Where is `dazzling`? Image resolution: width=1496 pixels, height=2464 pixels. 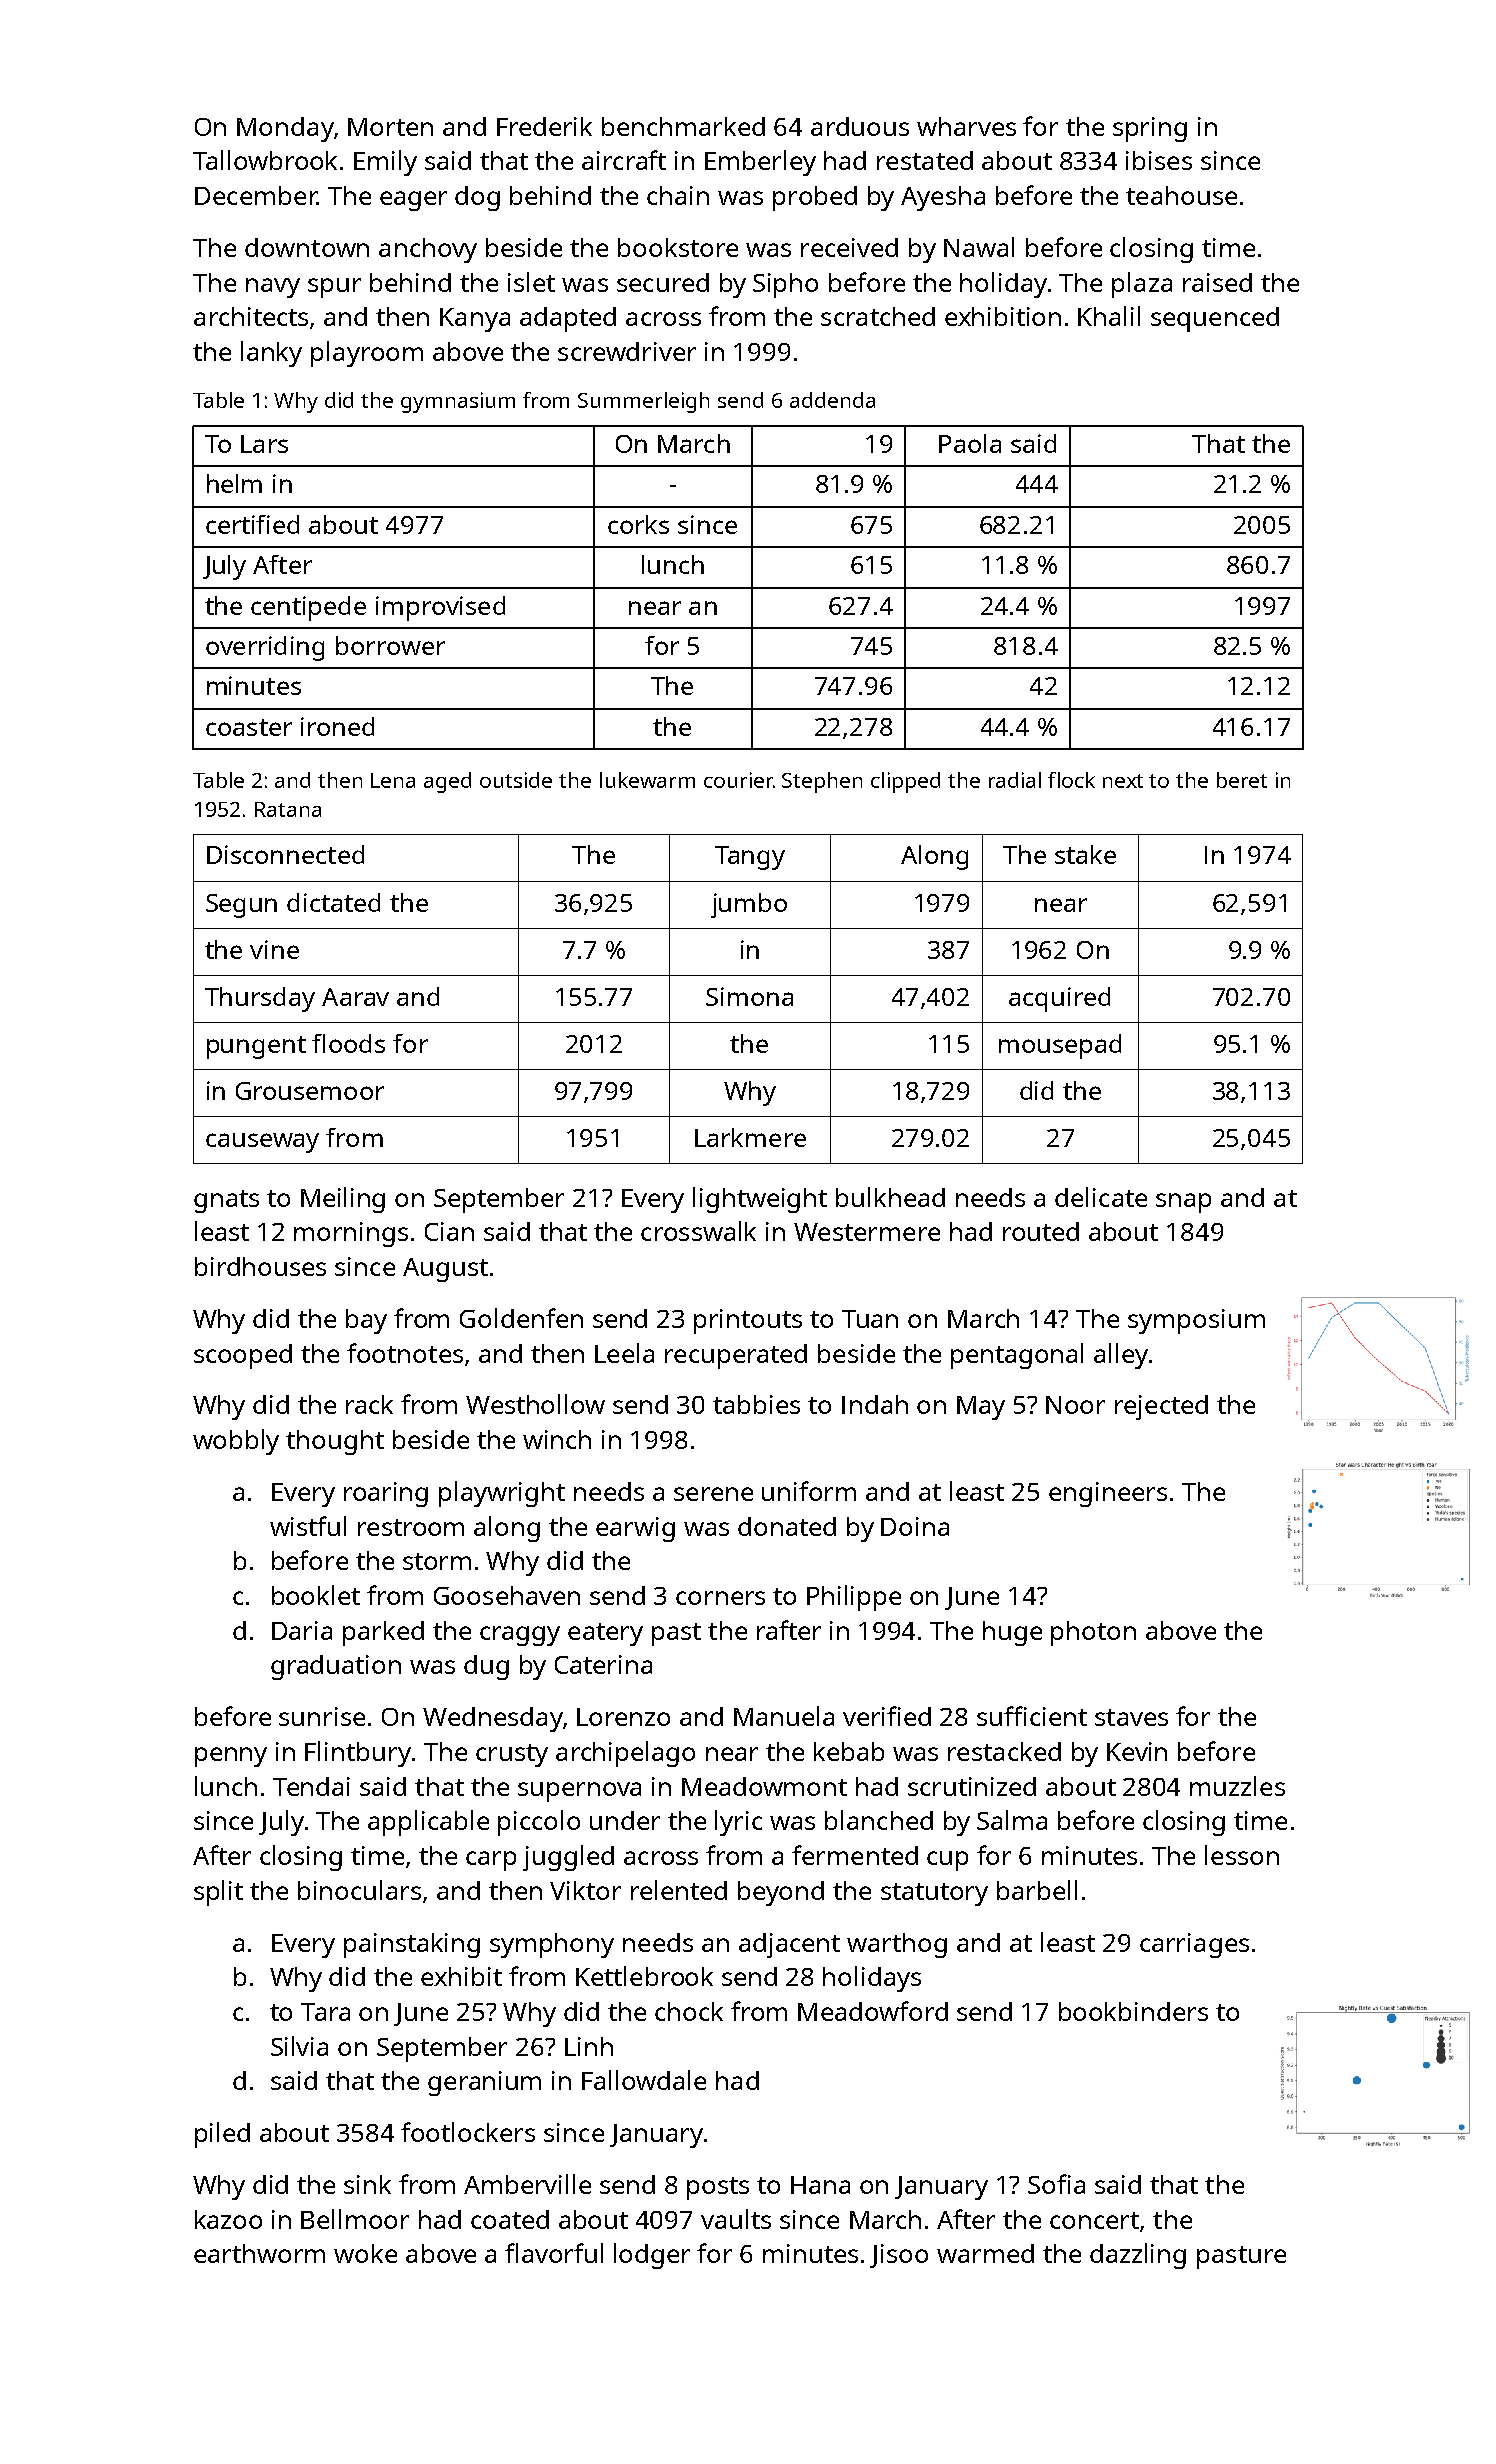 dazzling is located at coordinates (1138, 2256).
